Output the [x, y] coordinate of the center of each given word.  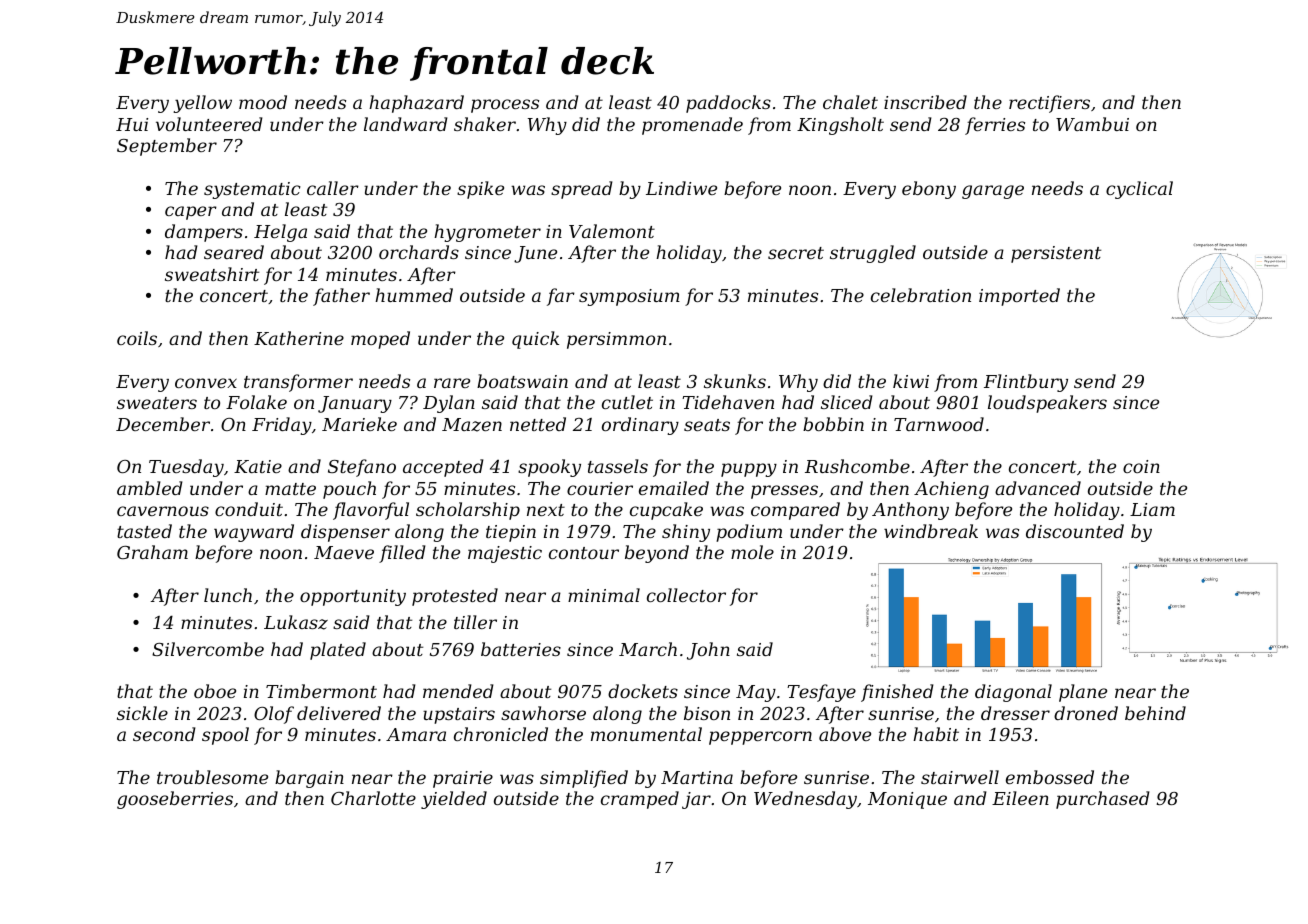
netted [538, 424]
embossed [1050, 777]
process [505, 106]
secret [796, 253]
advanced [1038, 488]
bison [707, 713]
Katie [258, 466]
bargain [309, 779]
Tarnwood [939, 424]
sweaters [157, 403]
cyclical [1139, 190]
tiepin [511, 533]
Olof [274, 715]
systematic [252, 190]
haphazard [416, 104]
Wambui [1092, 124]
